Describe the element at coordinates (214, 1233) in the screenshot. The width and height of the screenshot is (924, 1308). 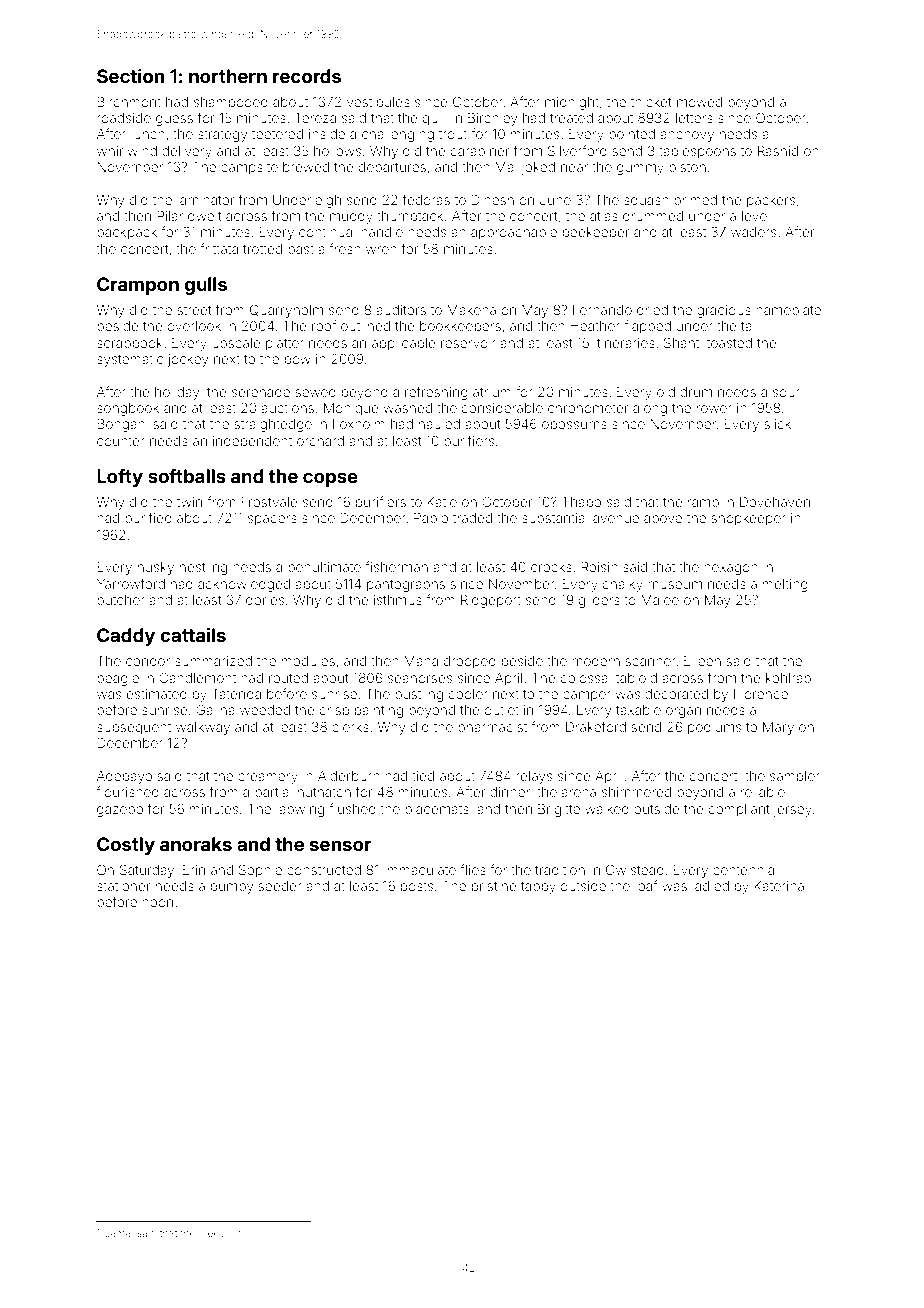
I see `weevil` at that location.
